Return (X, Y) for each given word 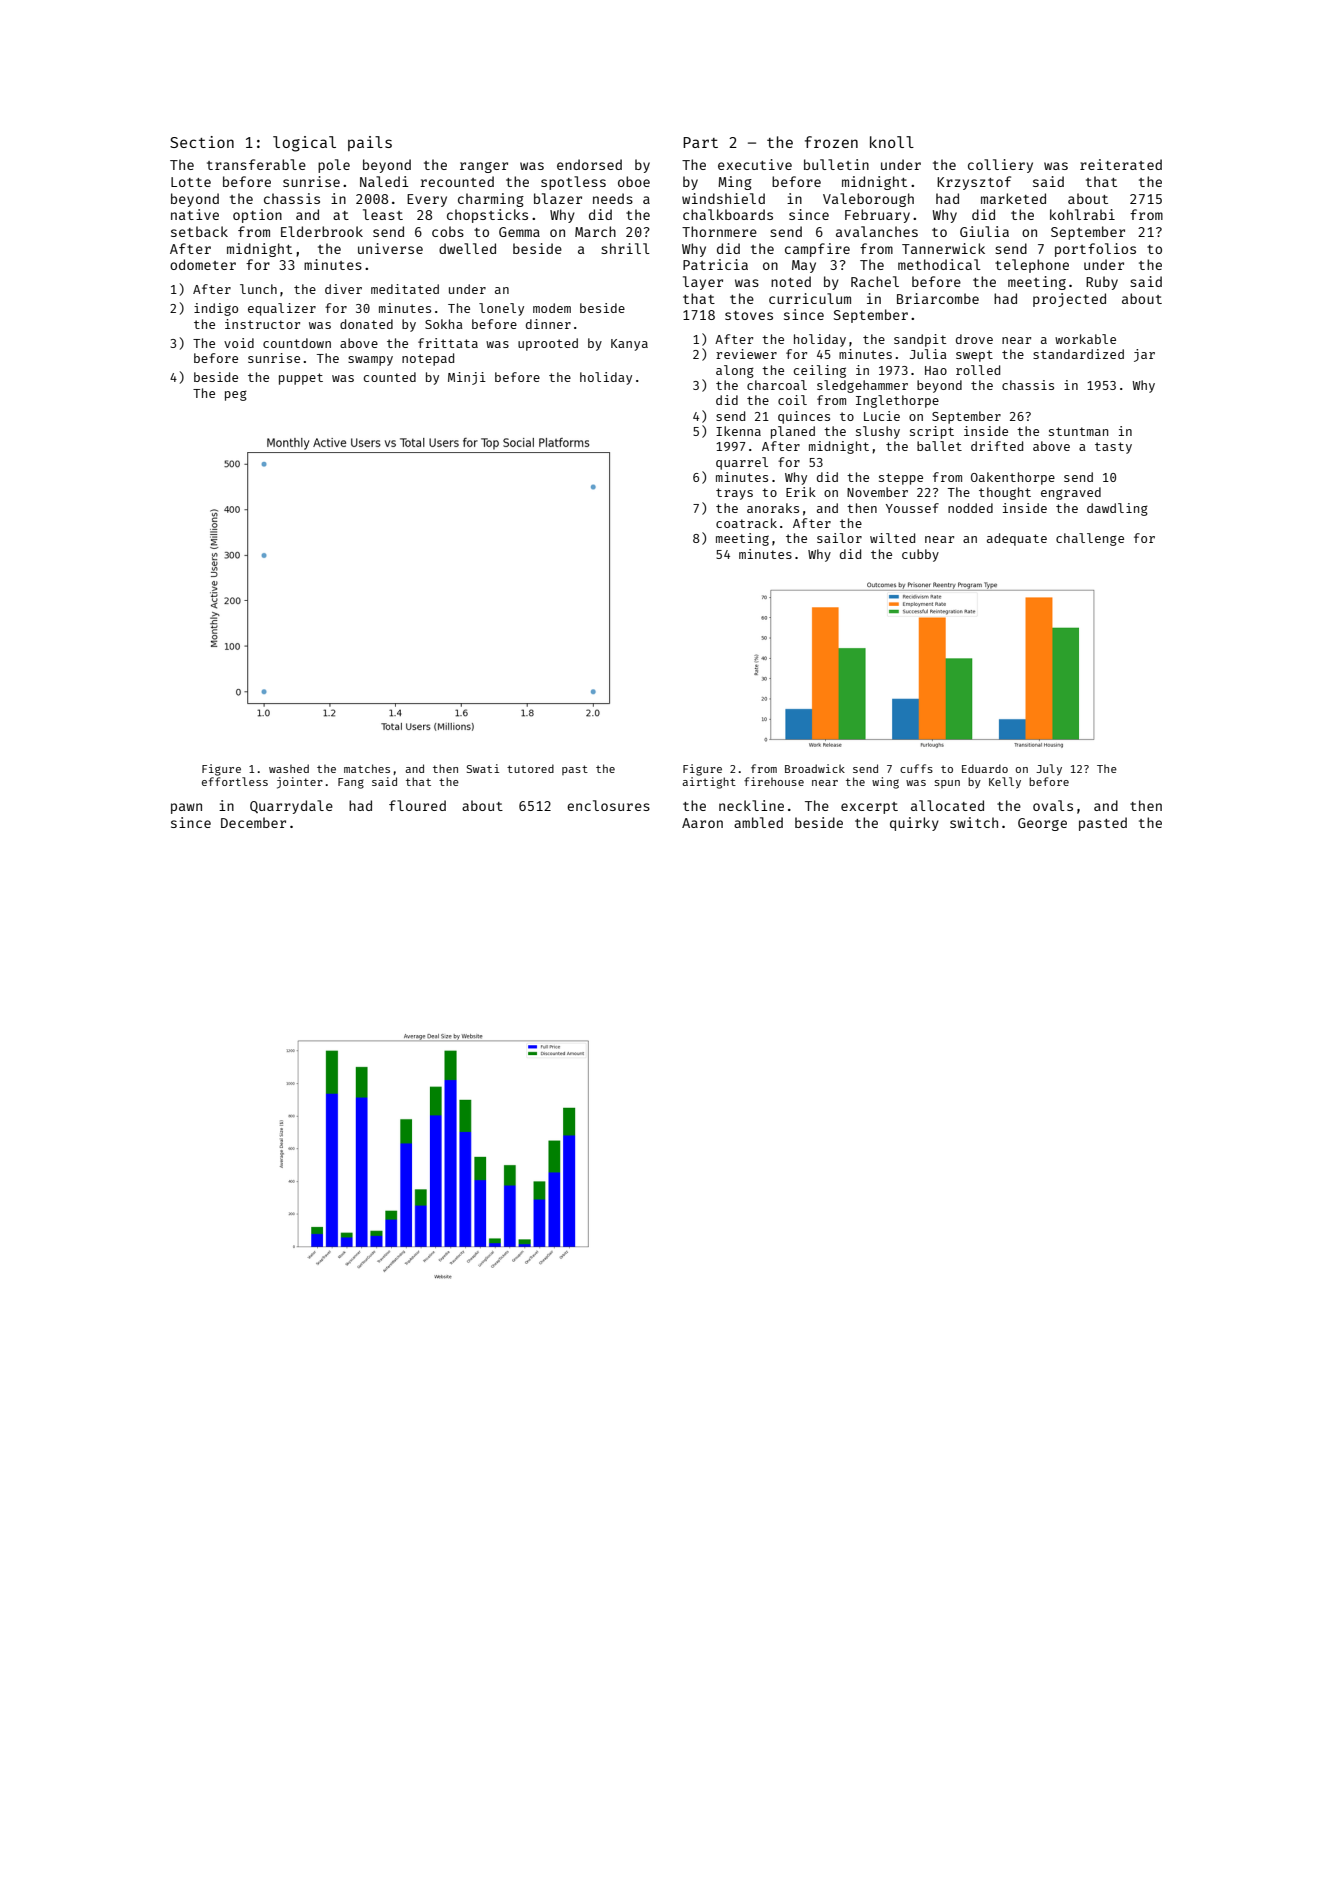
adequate (1017, 539)
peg (236, 395)
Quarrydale (291, 807)
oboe (634, 181)
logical (304, 144)
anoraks (773, 508)
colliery (1000, 166)
